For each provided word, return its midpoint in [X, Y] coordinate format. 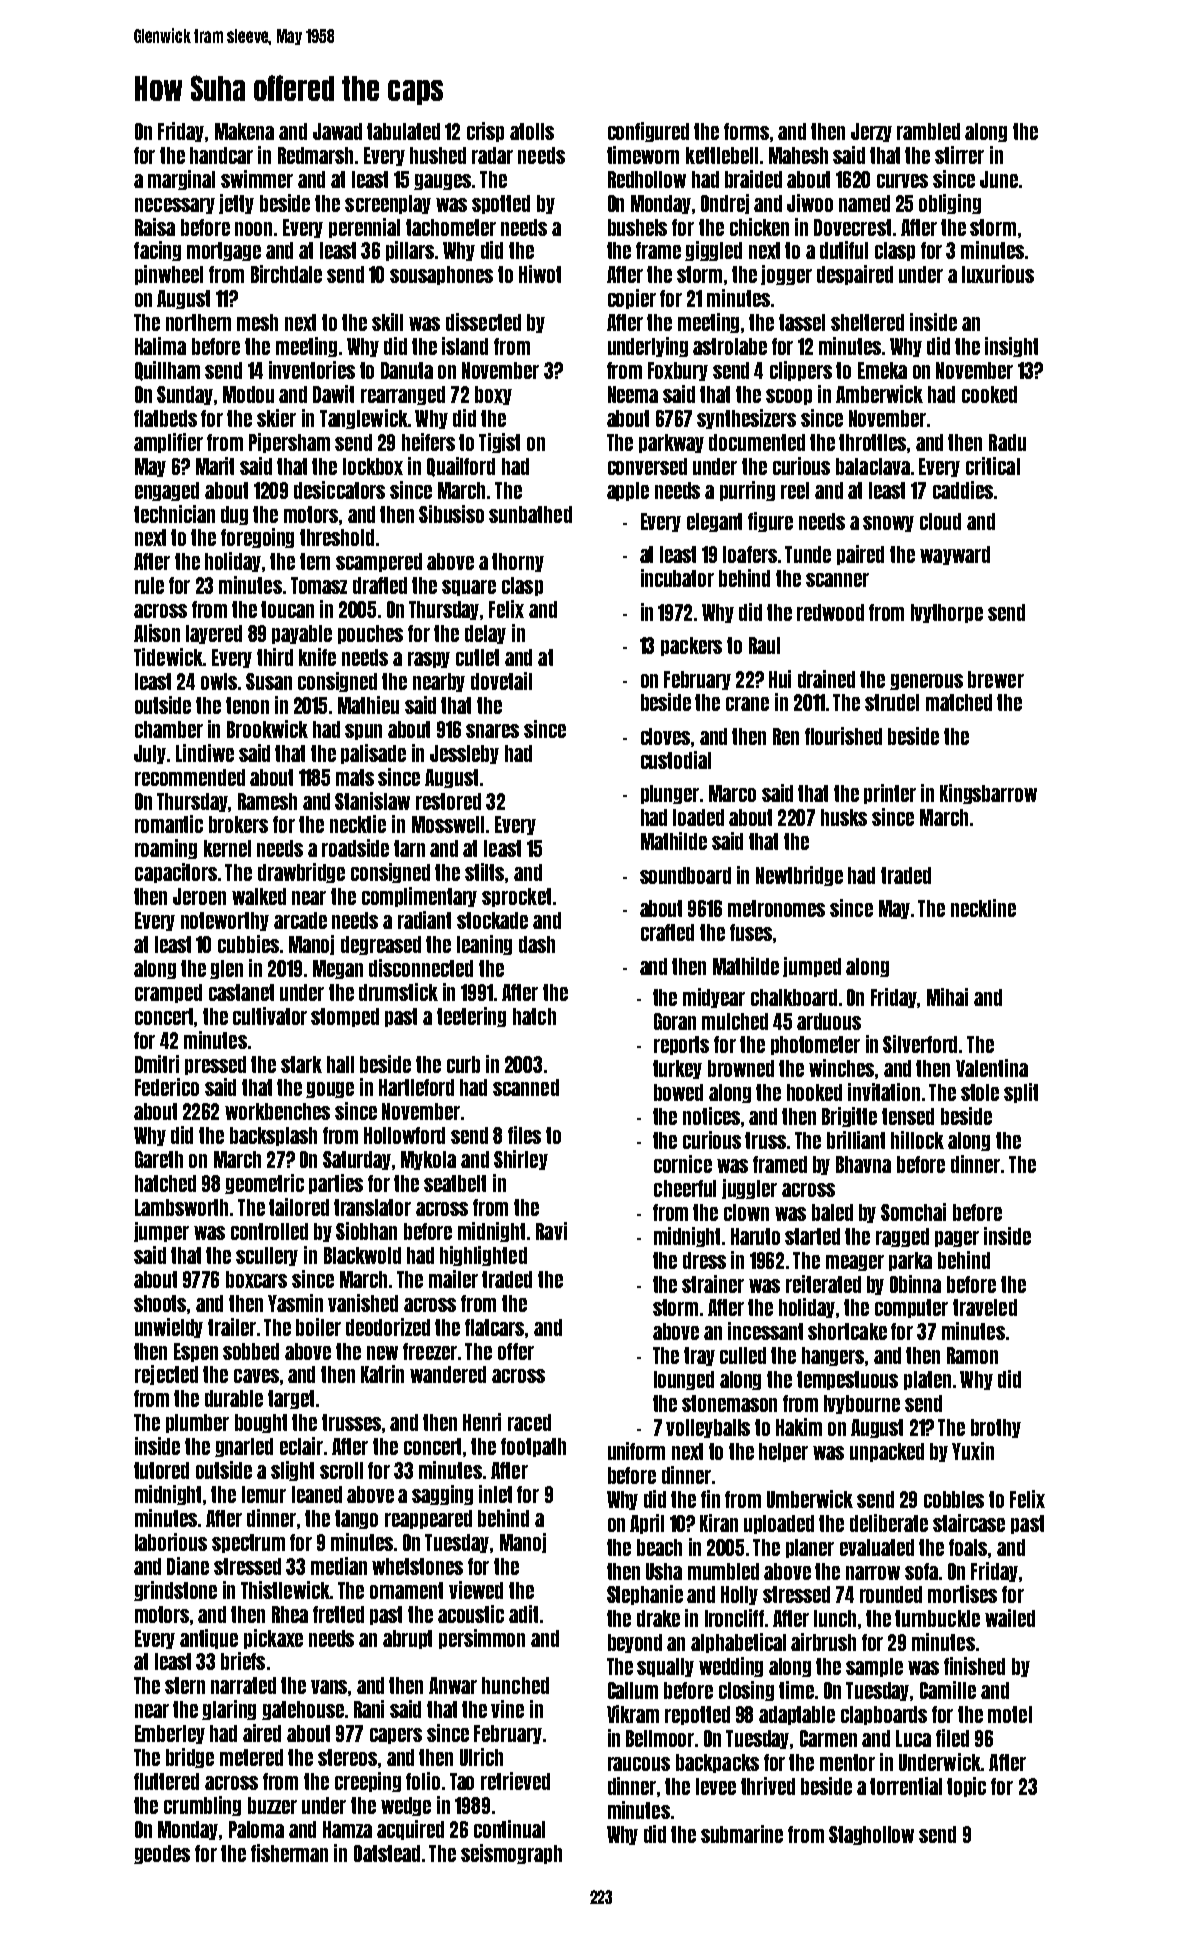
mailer [453, 1279]
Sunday [185, 395]
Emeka [882, 370]
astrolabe [730, 346]
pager [957, 1239]
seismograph [511, 1854]
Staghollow [871, 1835]
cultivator [270, 1016]
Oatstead [387, 1853]
